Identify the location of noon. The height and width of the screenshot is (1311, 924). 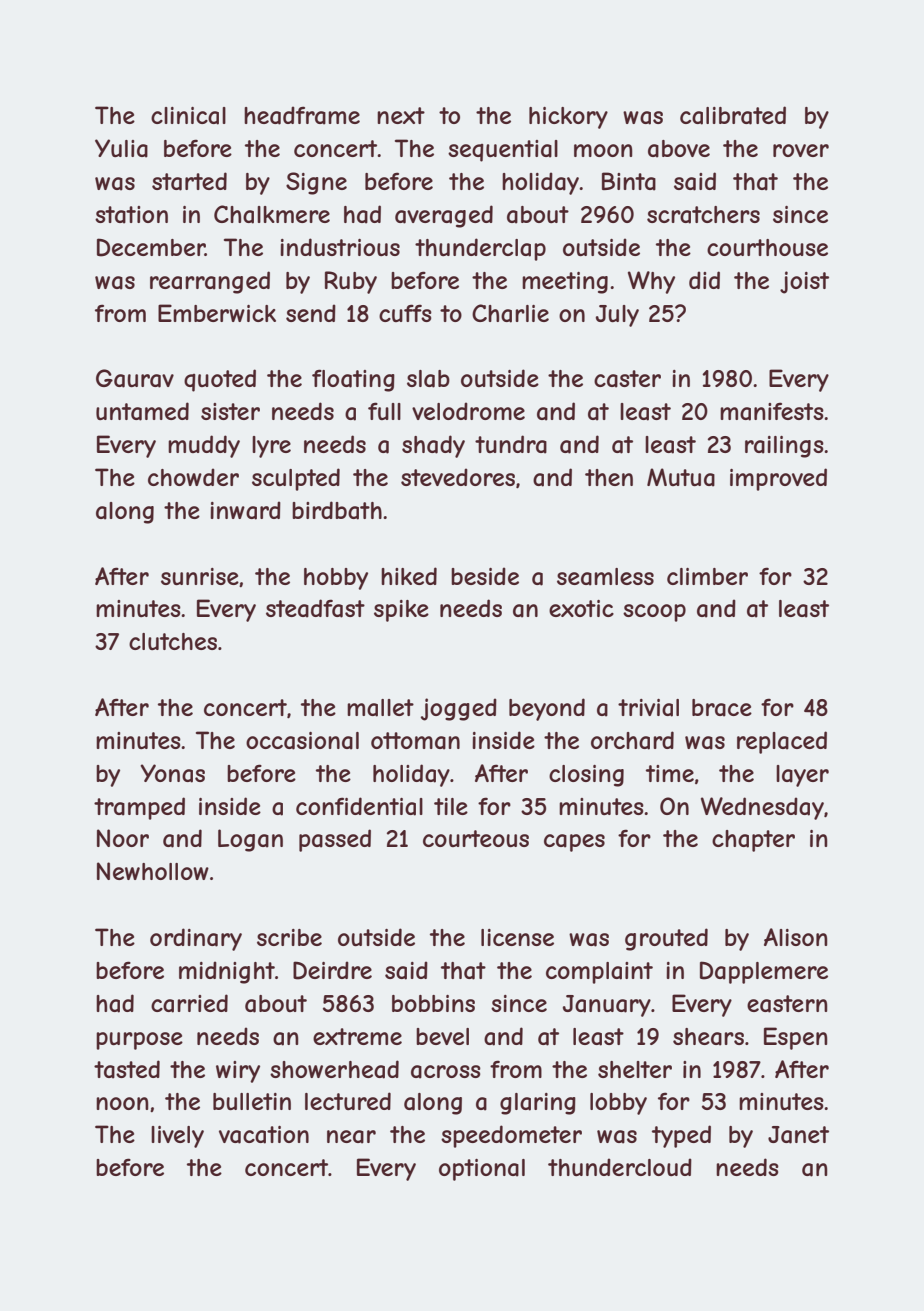
(122, 1103).
